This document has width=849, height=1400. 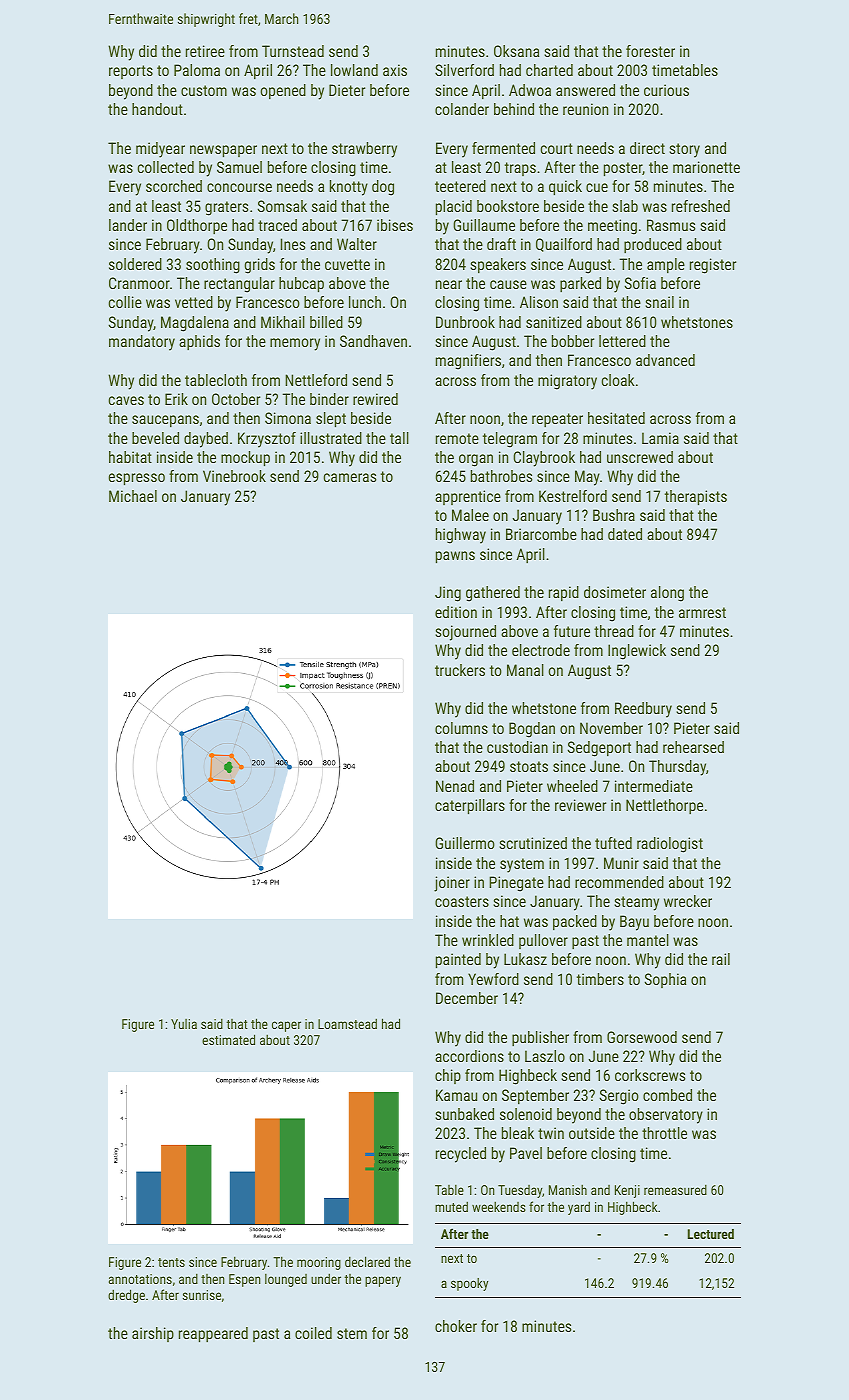 What do you see at coordinates (667, 594) in the document?
I see `along` at bounding box center [667, 594].
